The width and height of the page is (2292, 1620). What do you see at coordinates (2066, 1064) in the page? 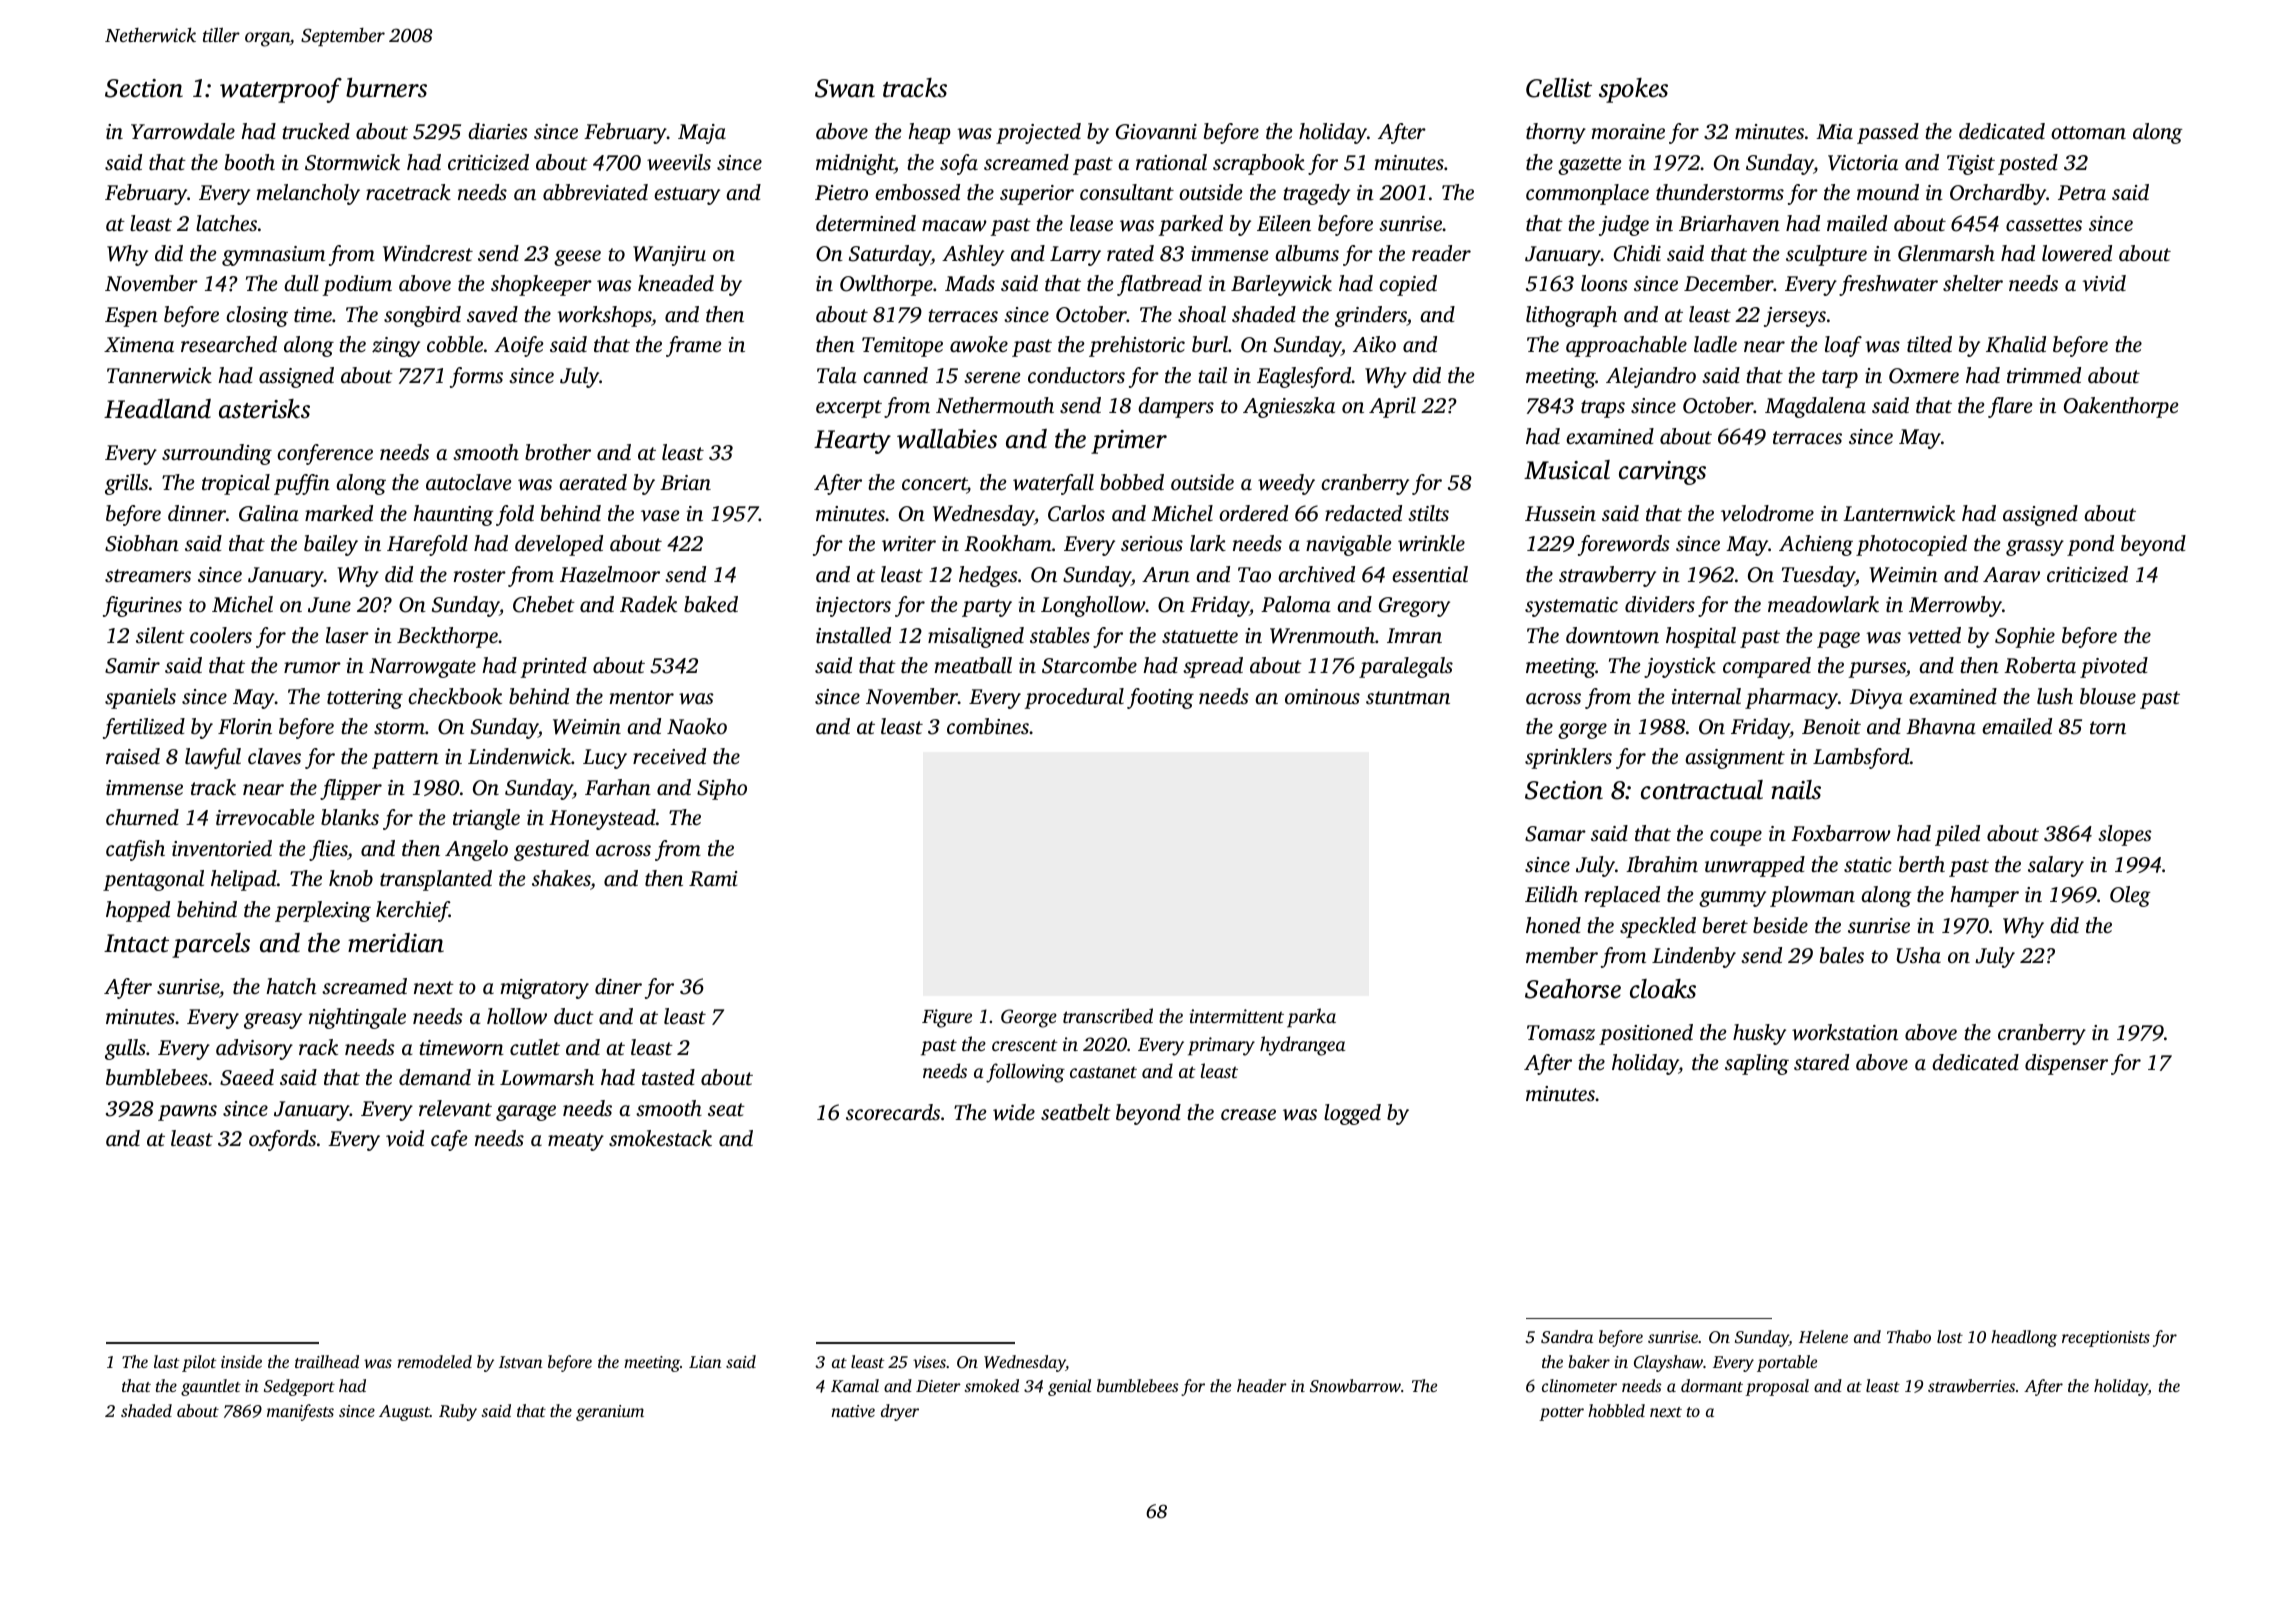
I see `dispenser` at bounding box center [2066, 1064].
